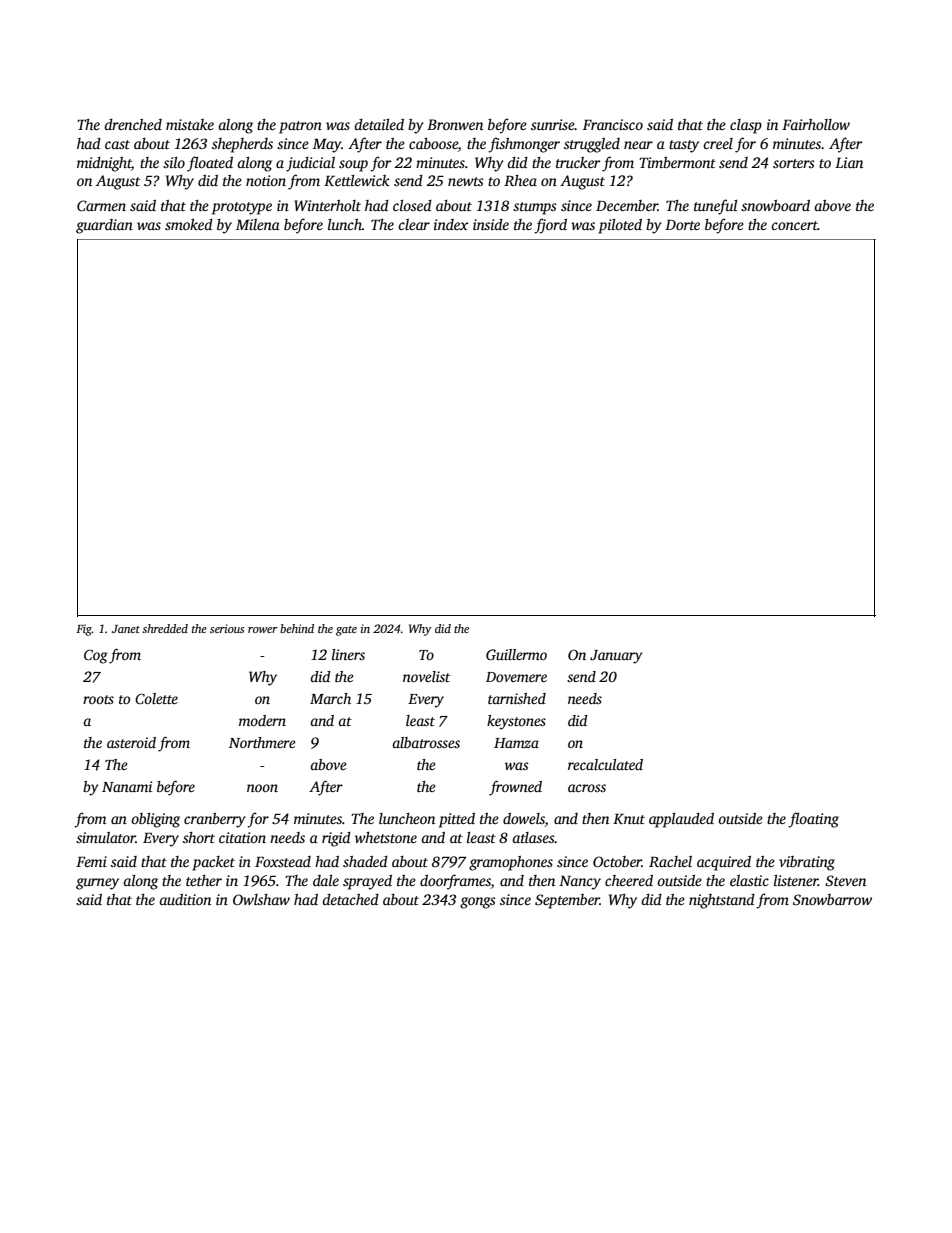  Describe the element at coordinates (414, 224) in the document. I see `clear` at that location.
